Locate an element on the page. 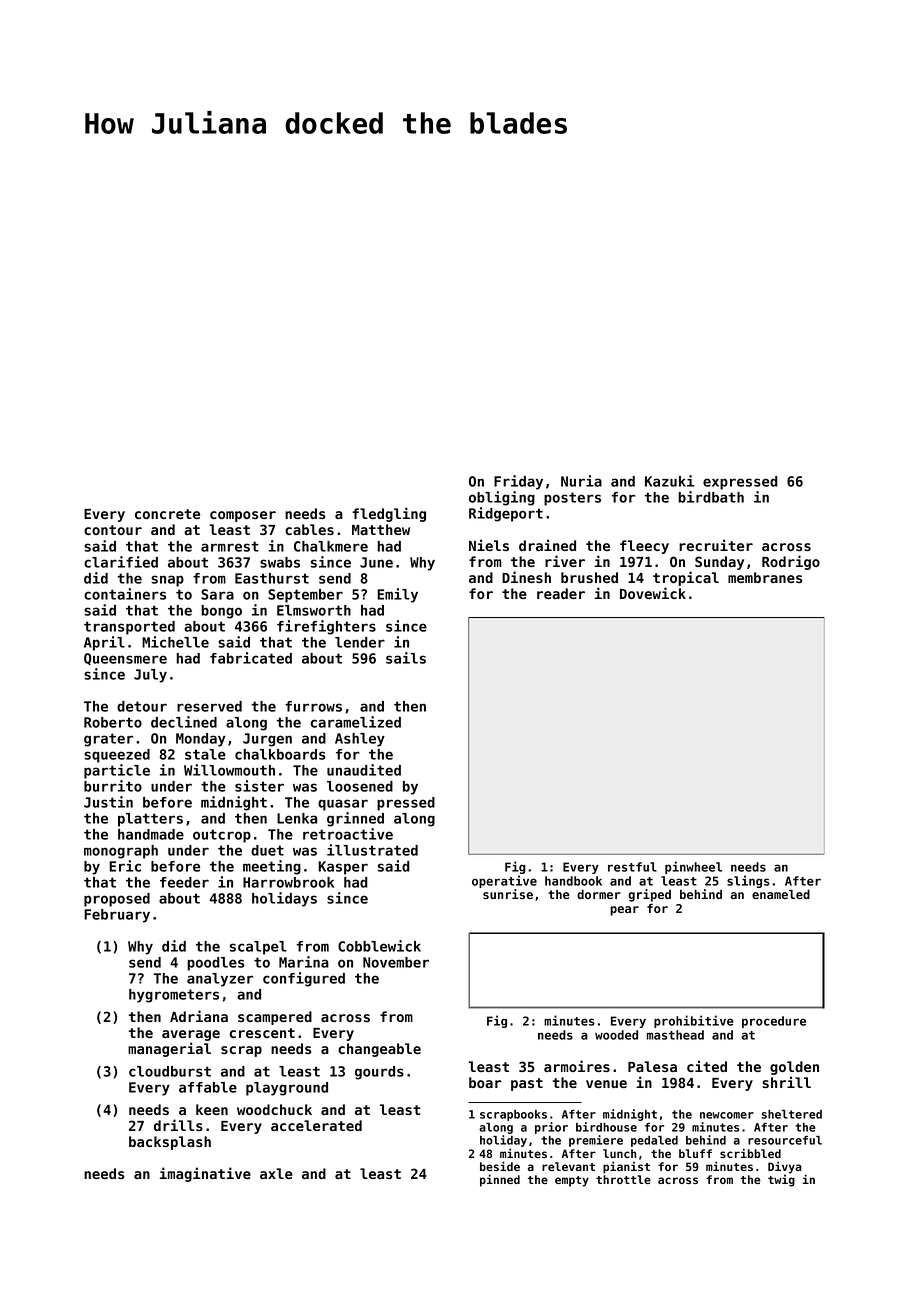  river is located at coordinates (565, 561).
